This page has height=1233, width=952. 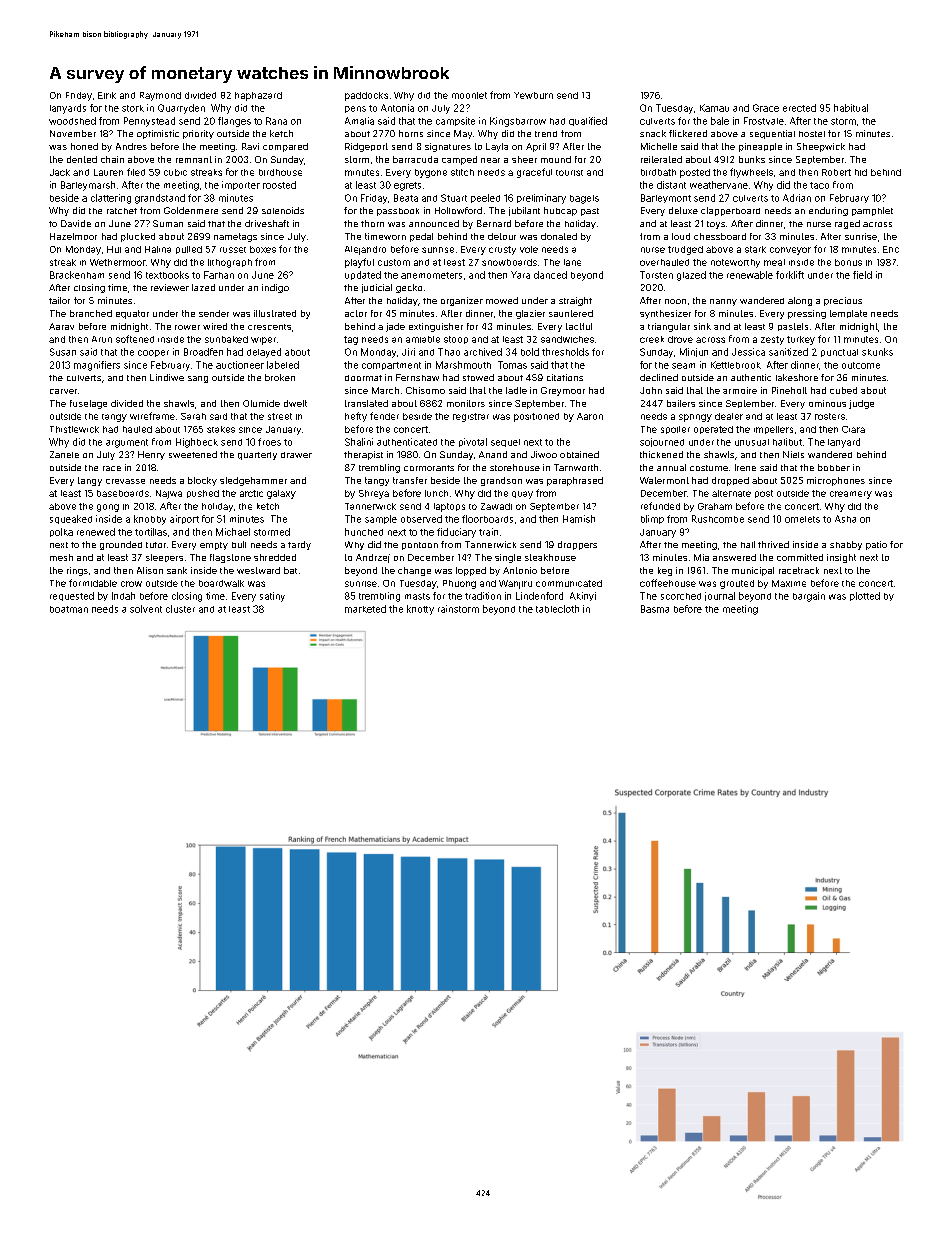 What do you see at coordinates (76, 223) in the page?
I see `Davide` at bounding box center [76, 223].
